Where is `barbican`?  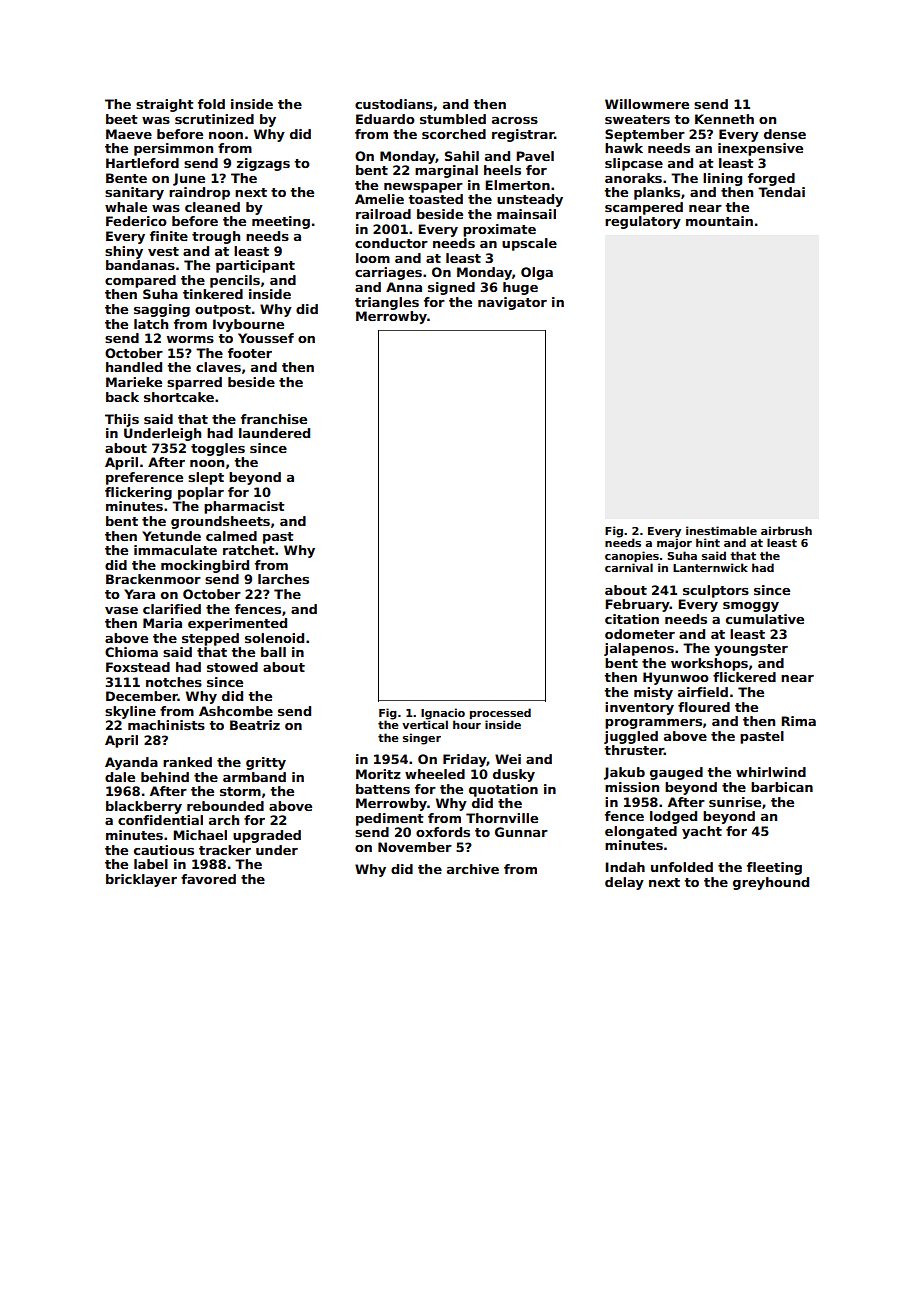
barbican is located at coordinates (782, 787).
